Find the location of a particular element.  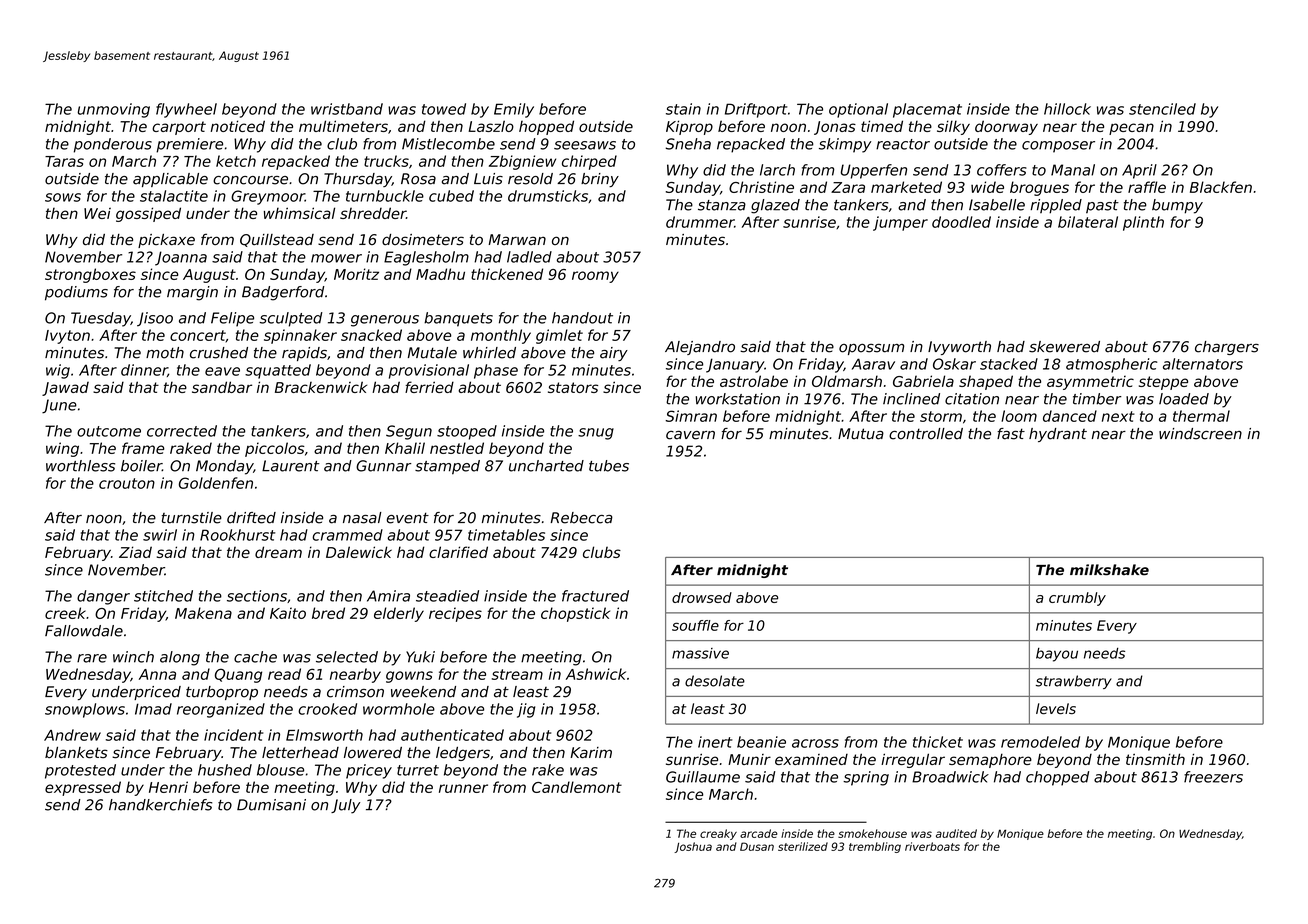

swirl is located at coordinates (160, 535).
